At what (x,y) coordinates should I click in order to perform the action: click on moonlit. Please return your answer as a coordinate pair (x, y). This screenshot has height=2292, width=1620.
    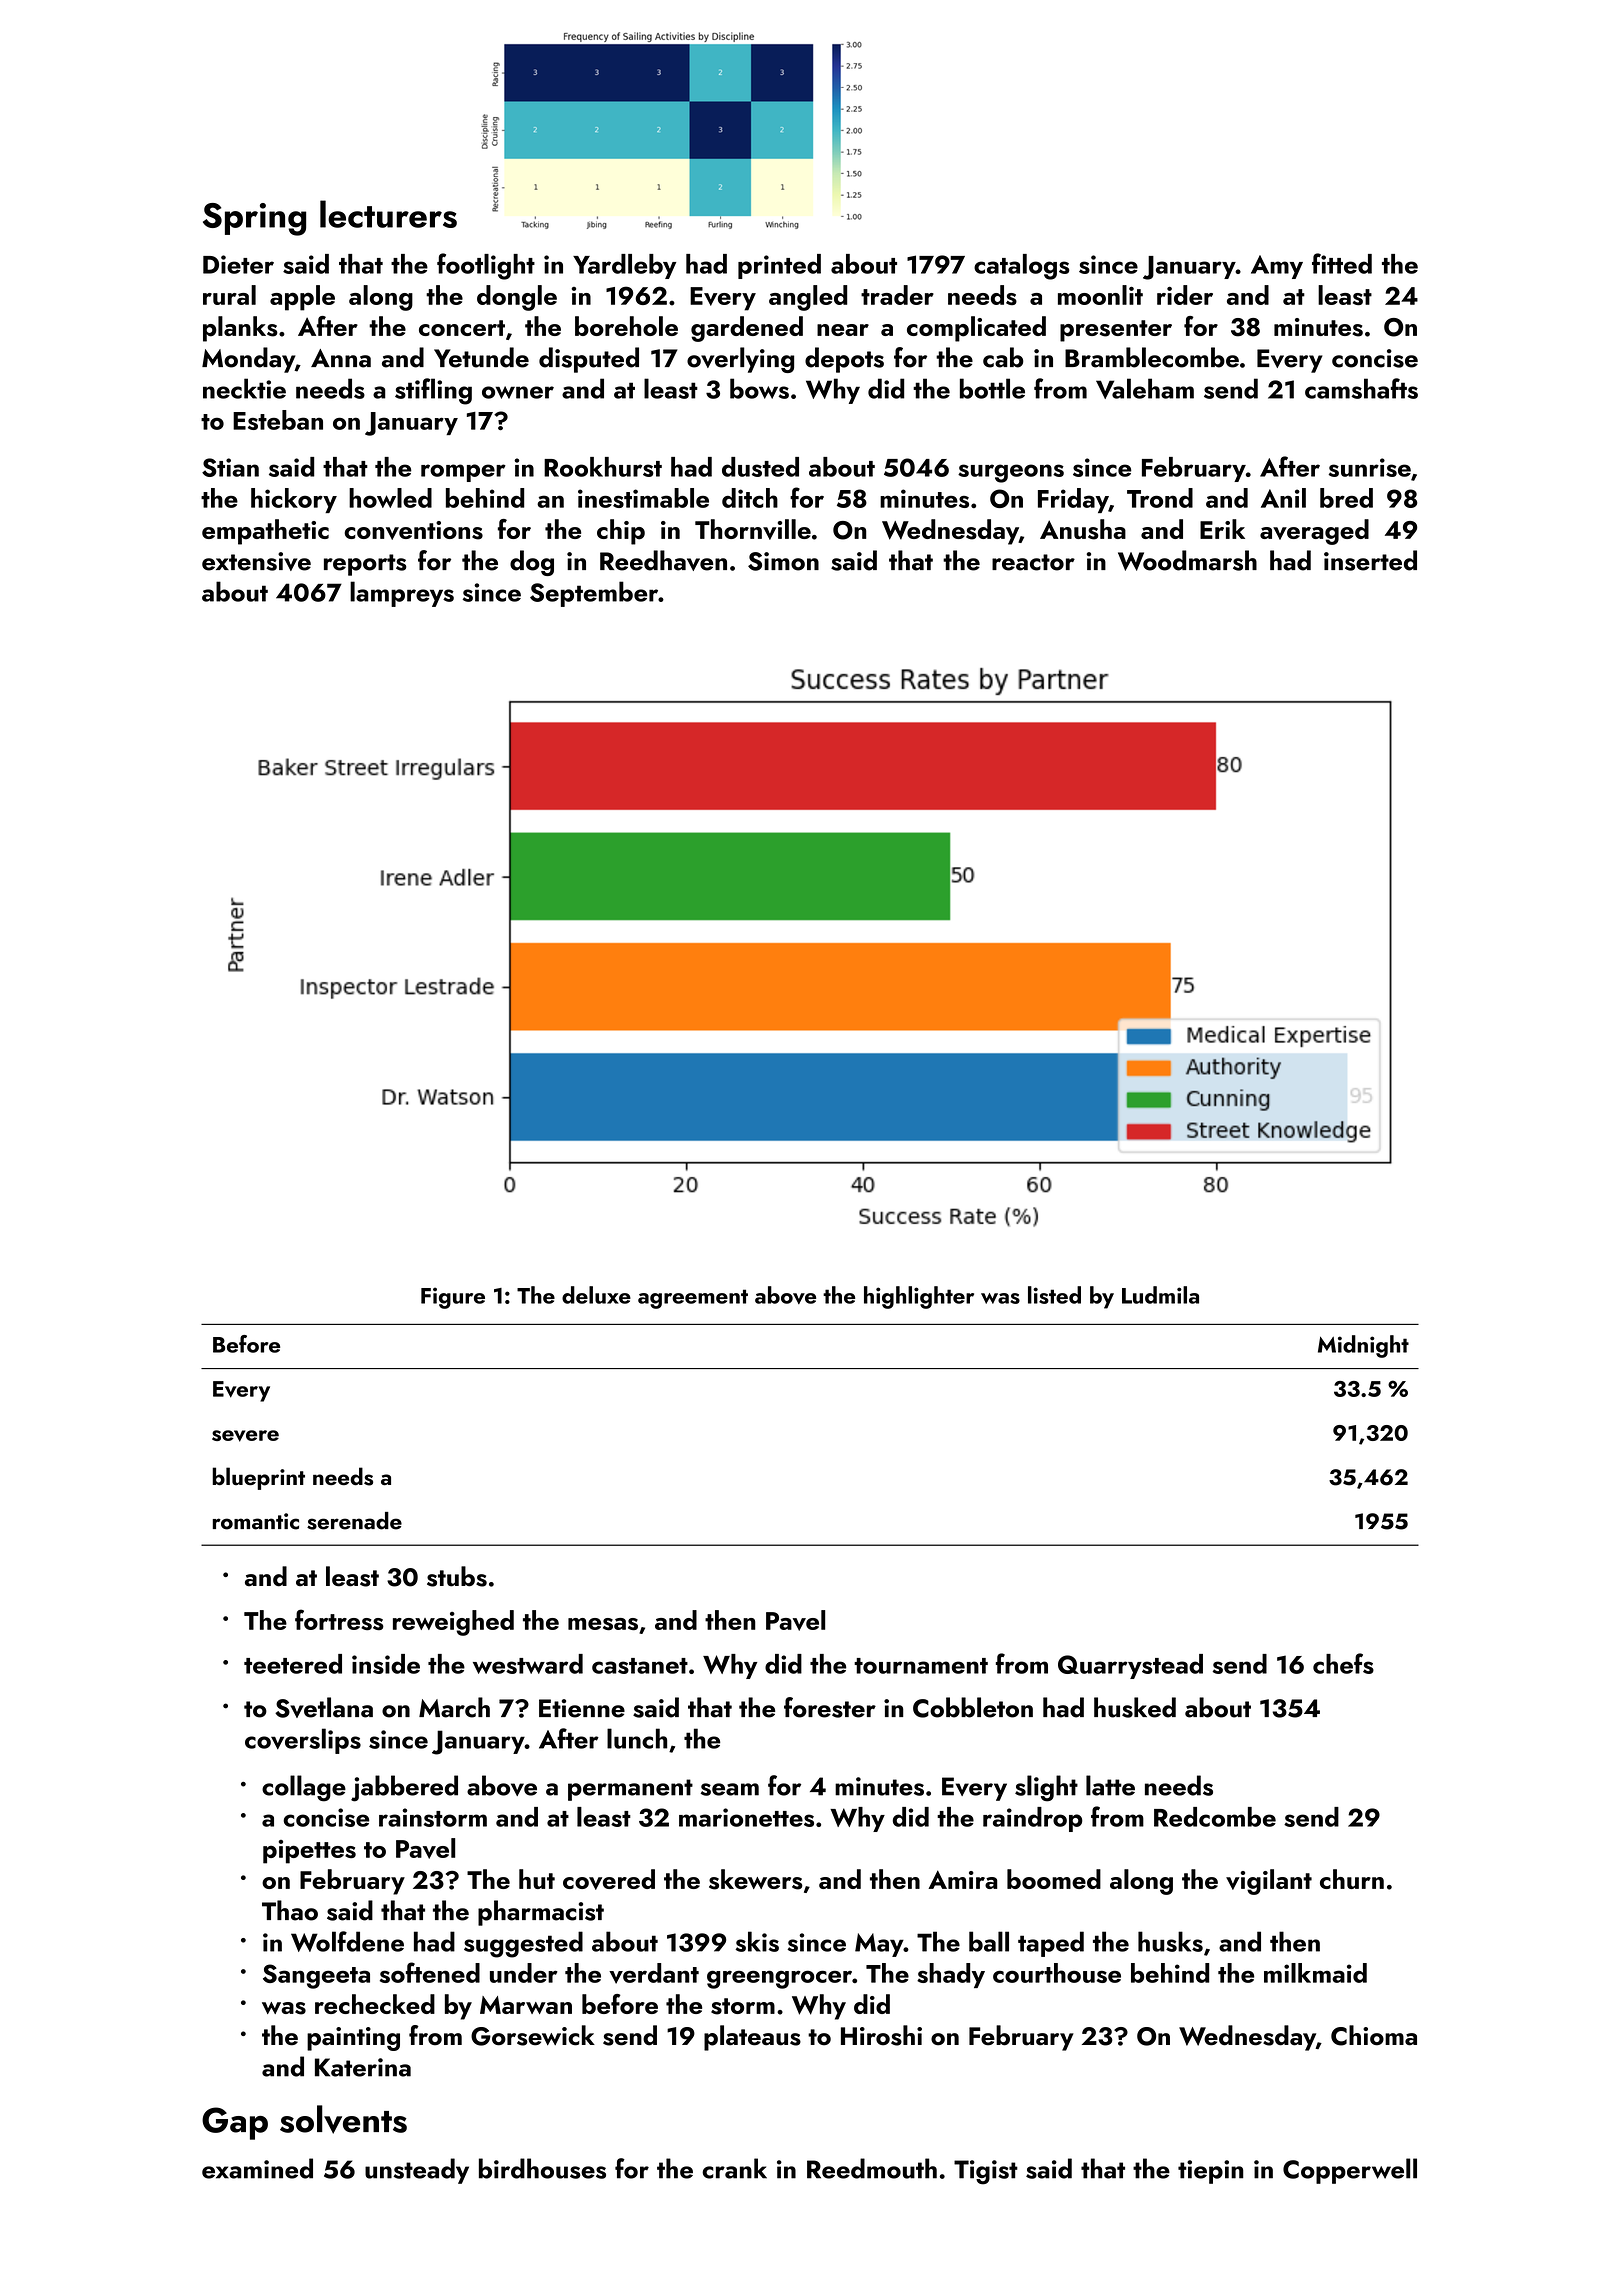
    Looking at the image, I should click on (1100, 295).
